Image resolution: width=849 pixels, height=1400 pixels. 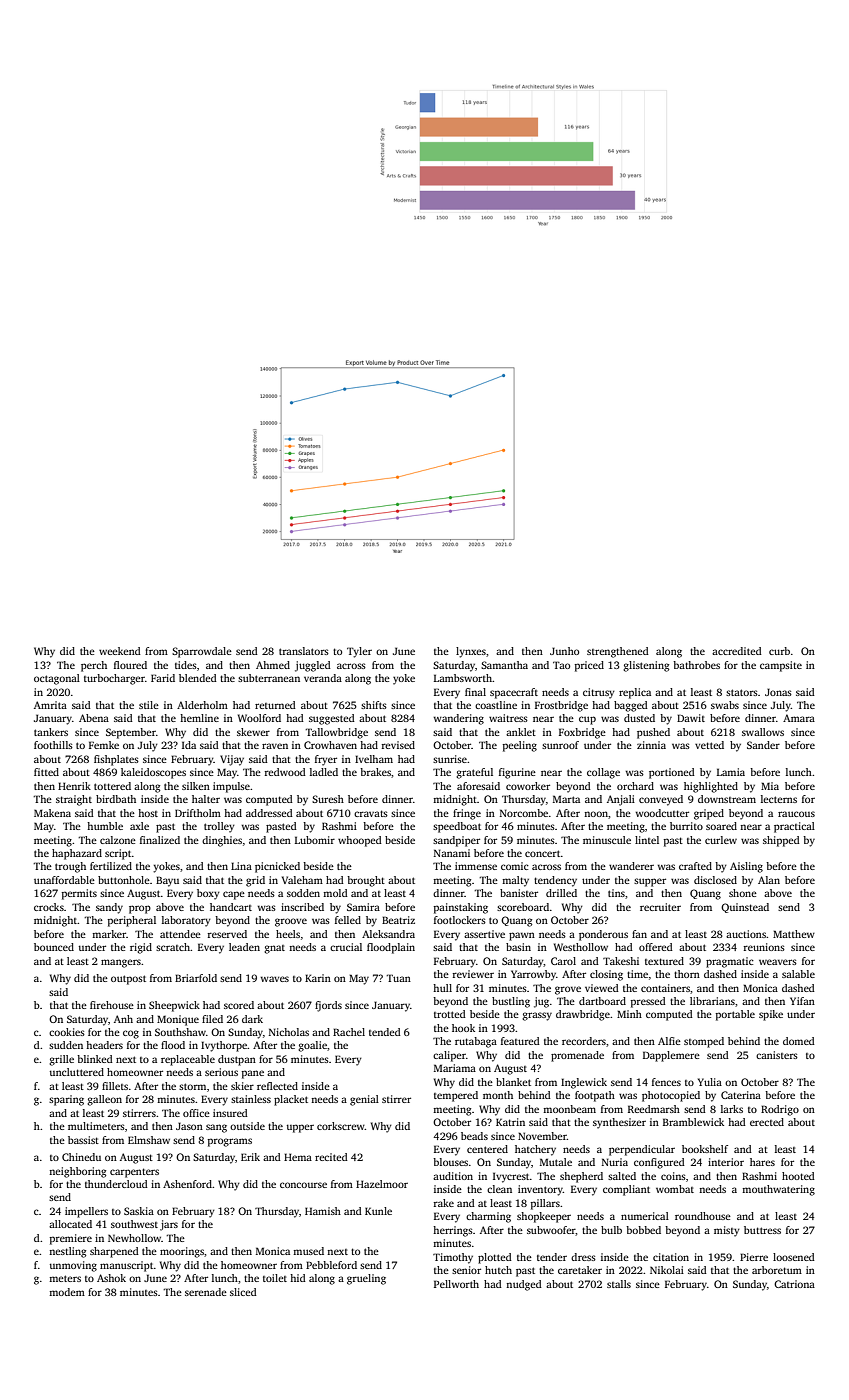 What do you see at coordinates (461, 908) in the page?
I see `painstaking` at bounding box center [461, 908].
